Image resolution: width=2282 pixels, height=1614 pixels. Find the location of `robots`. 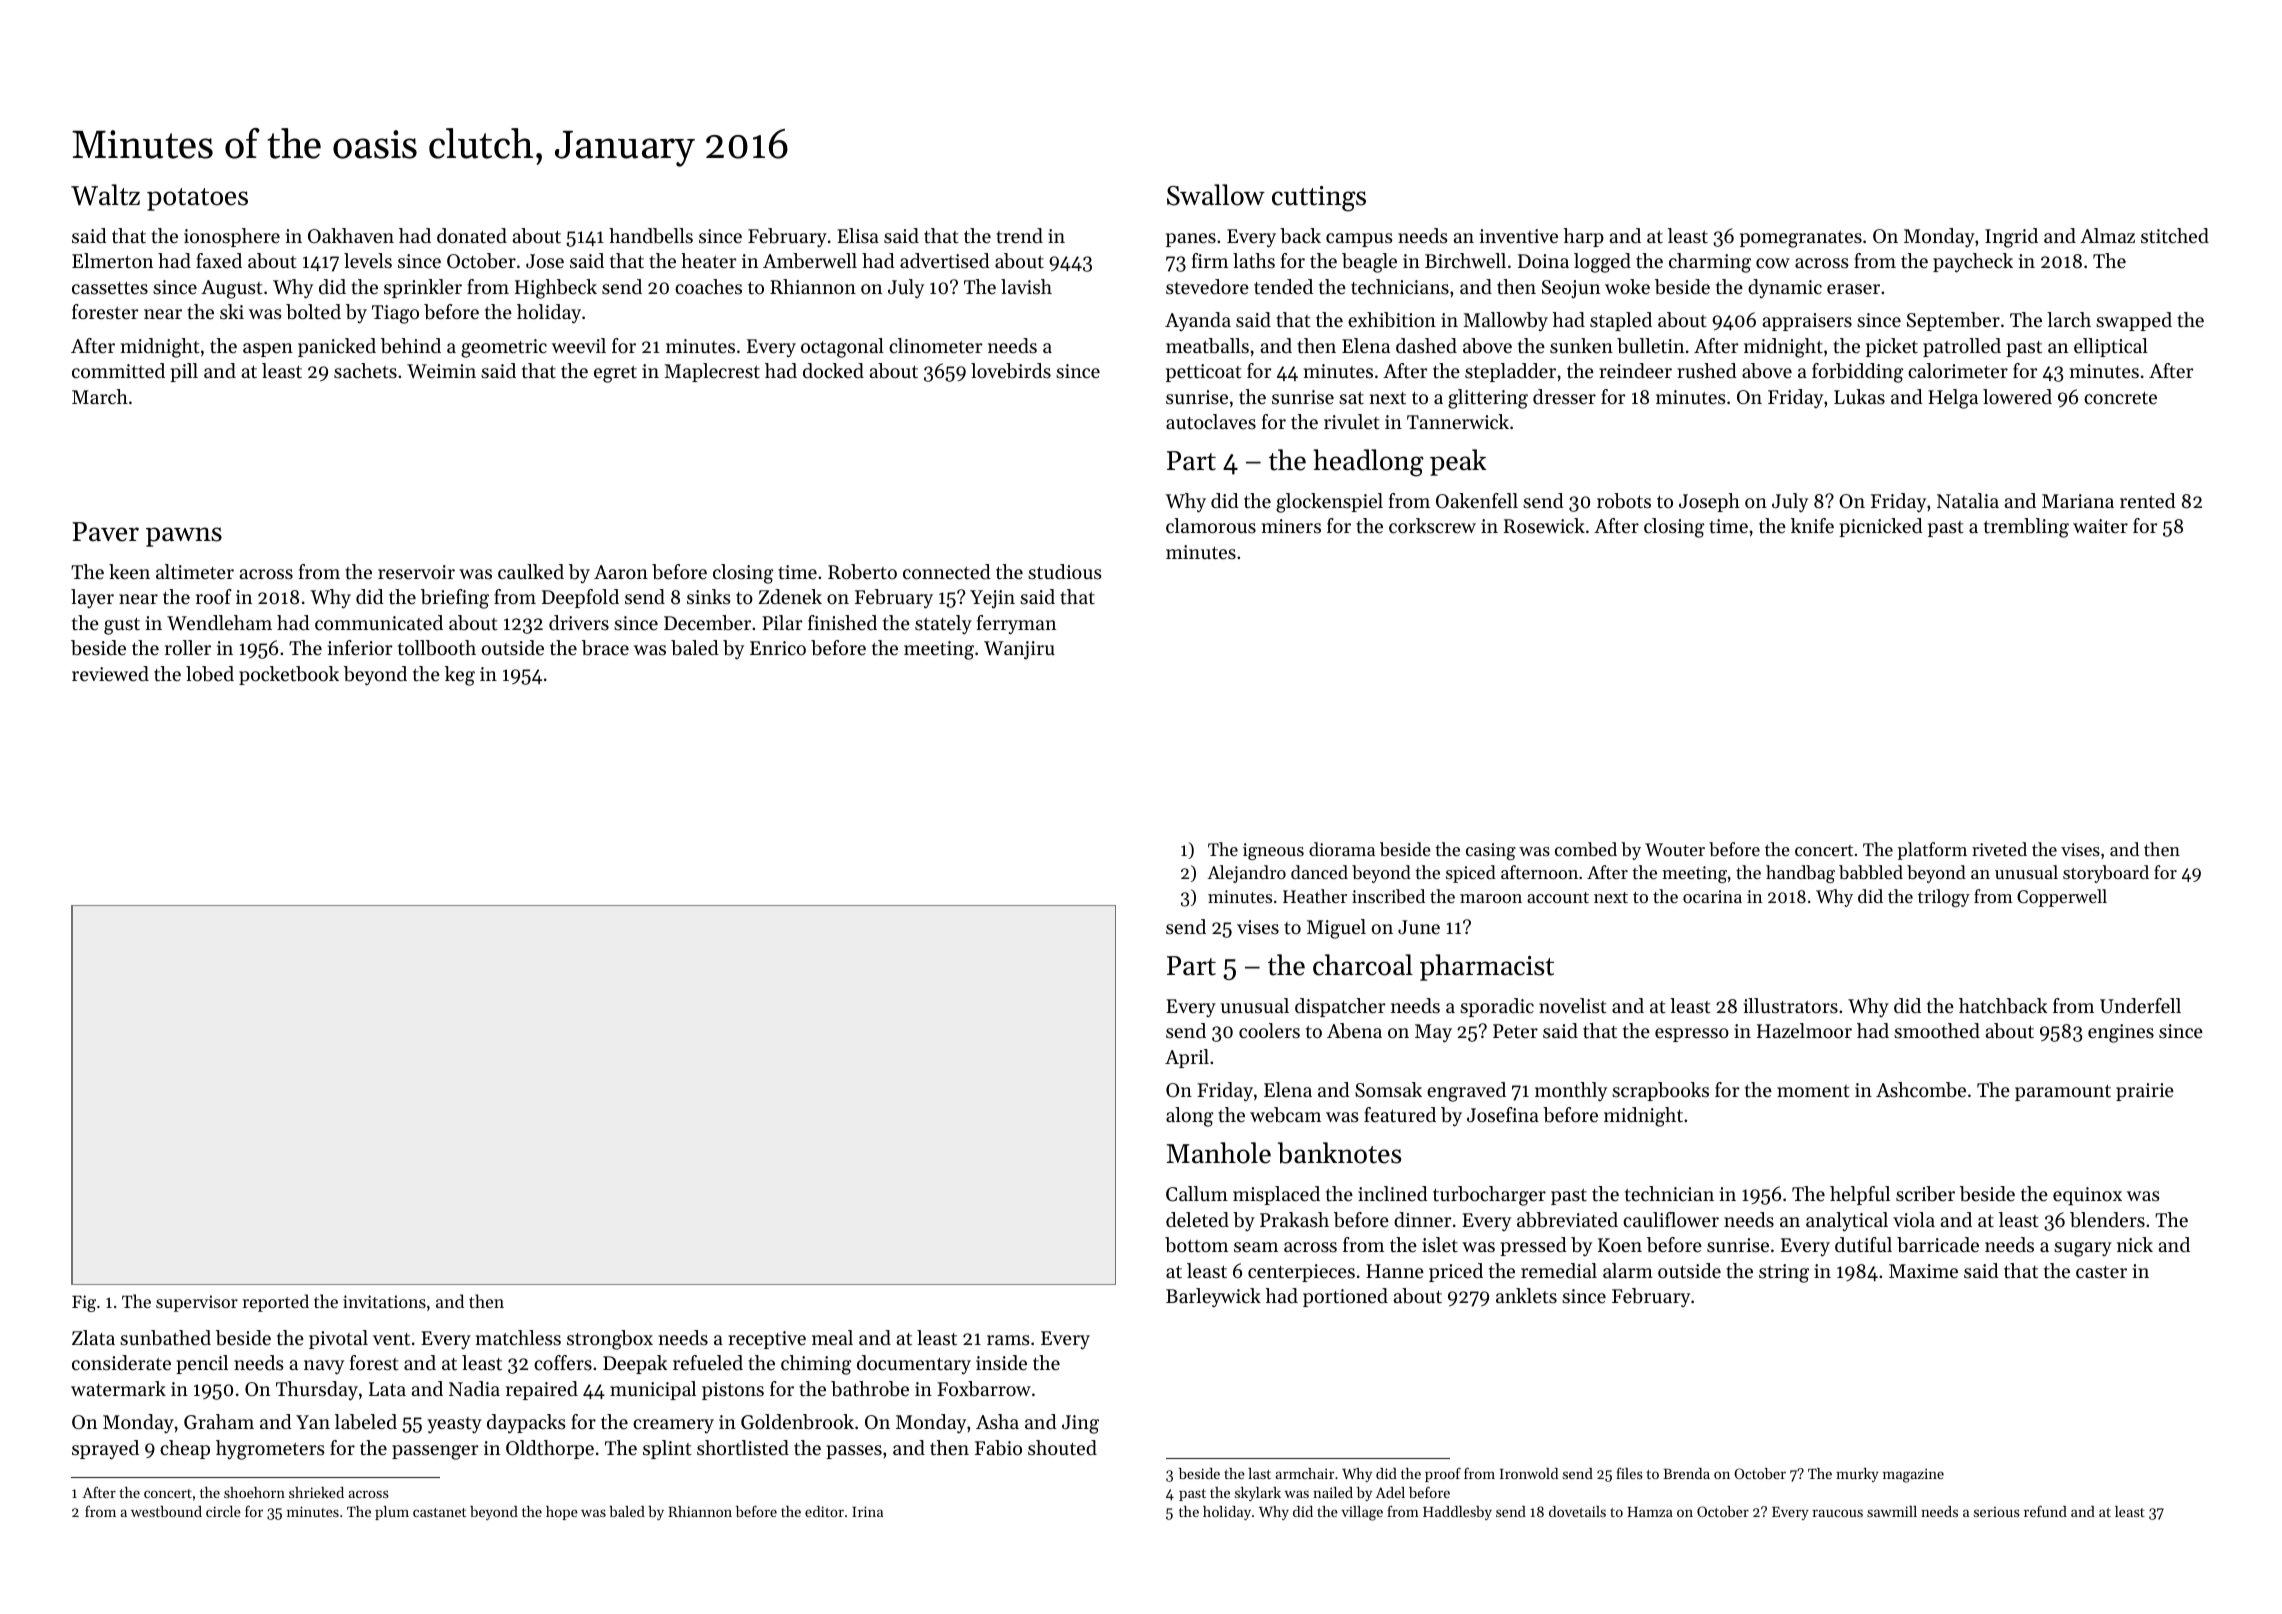

robots is located at coordinates (1624, 501).
